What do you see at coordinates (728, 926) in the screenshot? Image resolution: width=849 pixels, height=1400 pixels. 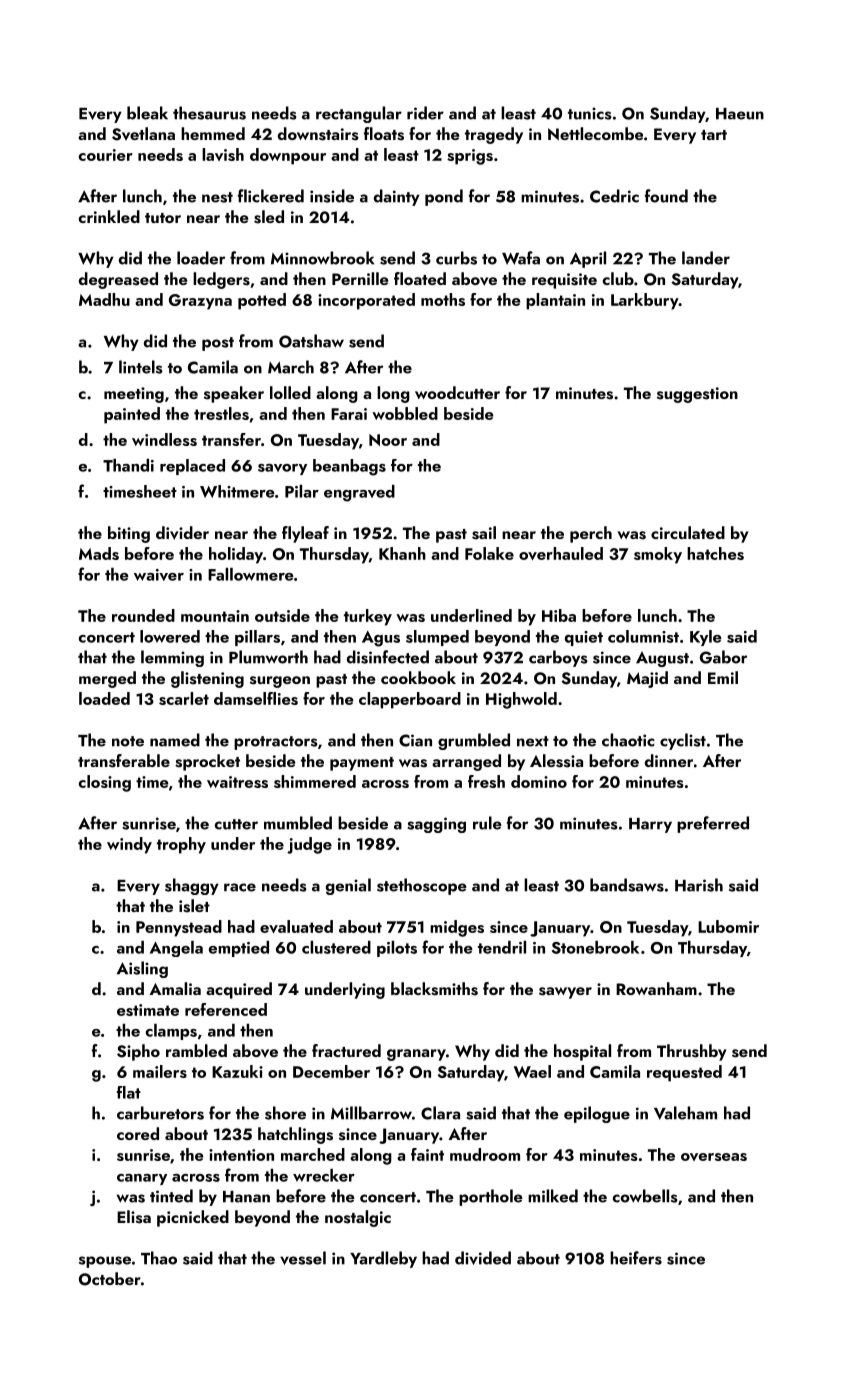 I see `Lubomir` at bounding box center [728, 926].
